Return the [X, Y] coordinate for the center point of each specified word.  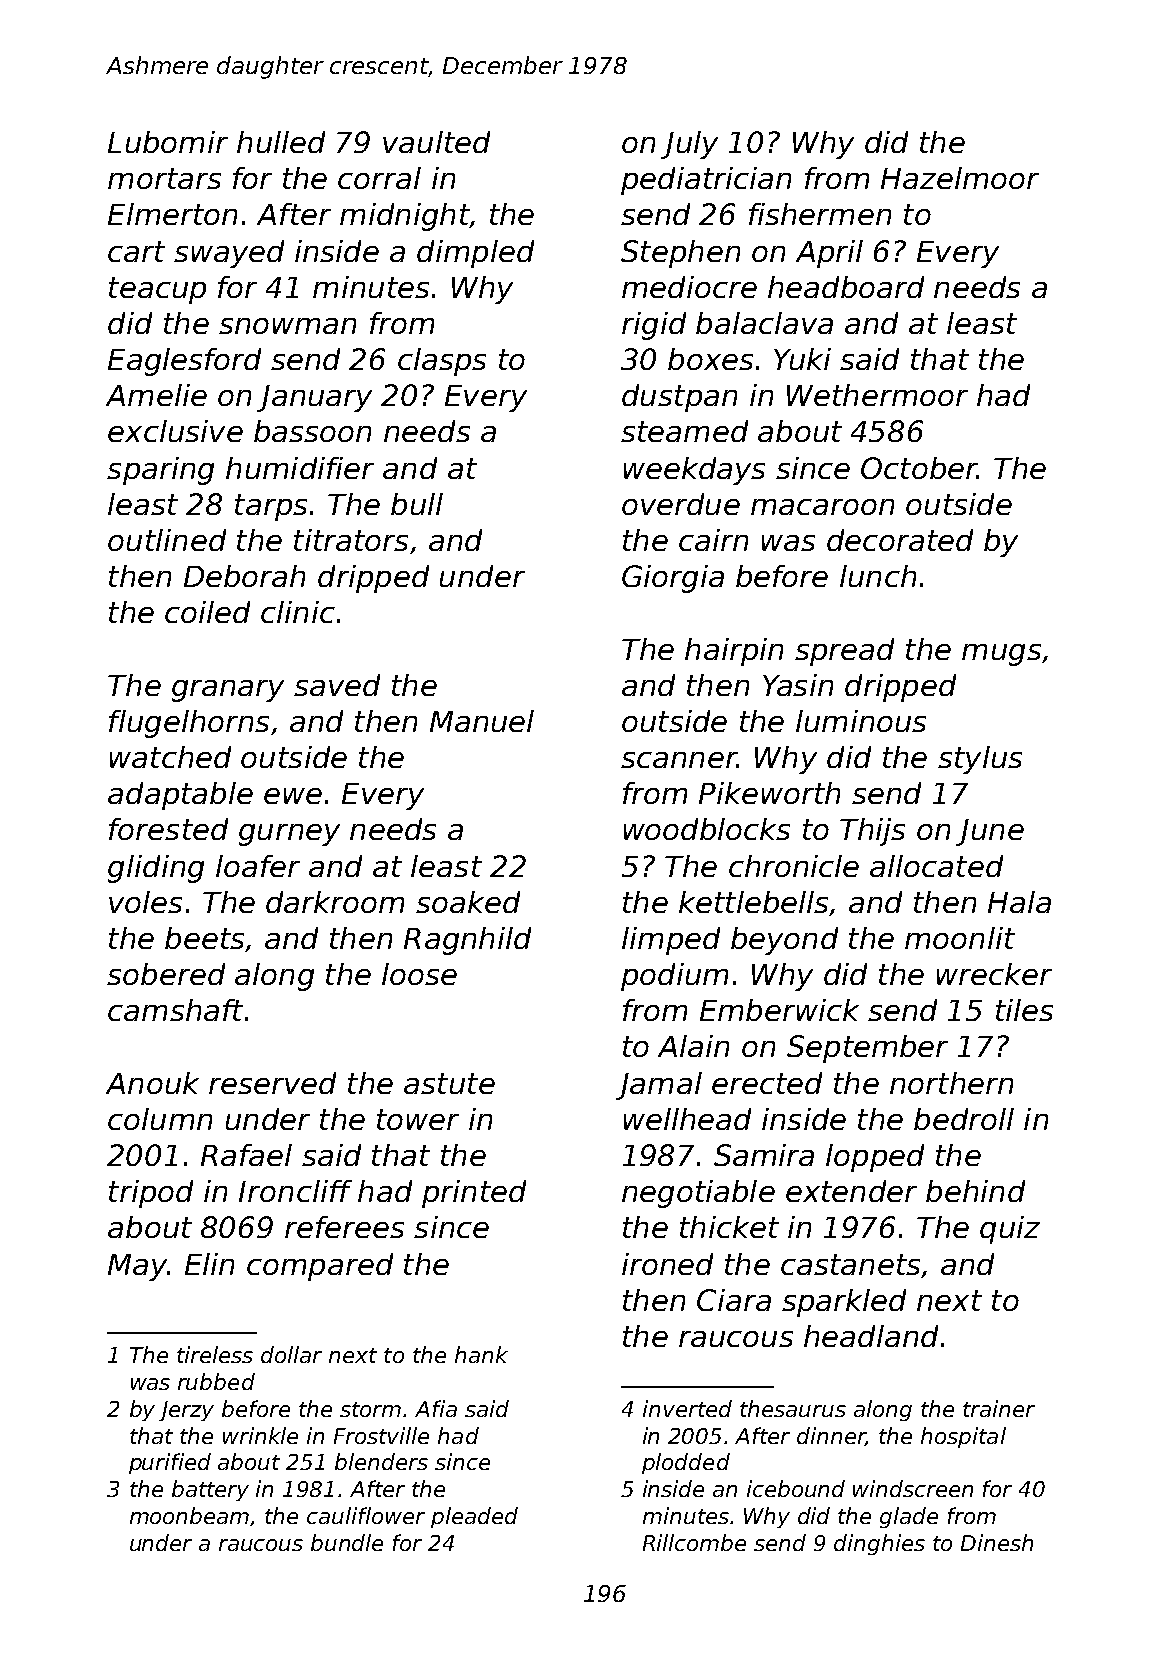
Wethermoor [877, 395]
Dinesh [997, 1542]
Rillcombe [694, 1542]
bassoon [312, 431]
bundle [347, 1542]
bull [417, 504]
